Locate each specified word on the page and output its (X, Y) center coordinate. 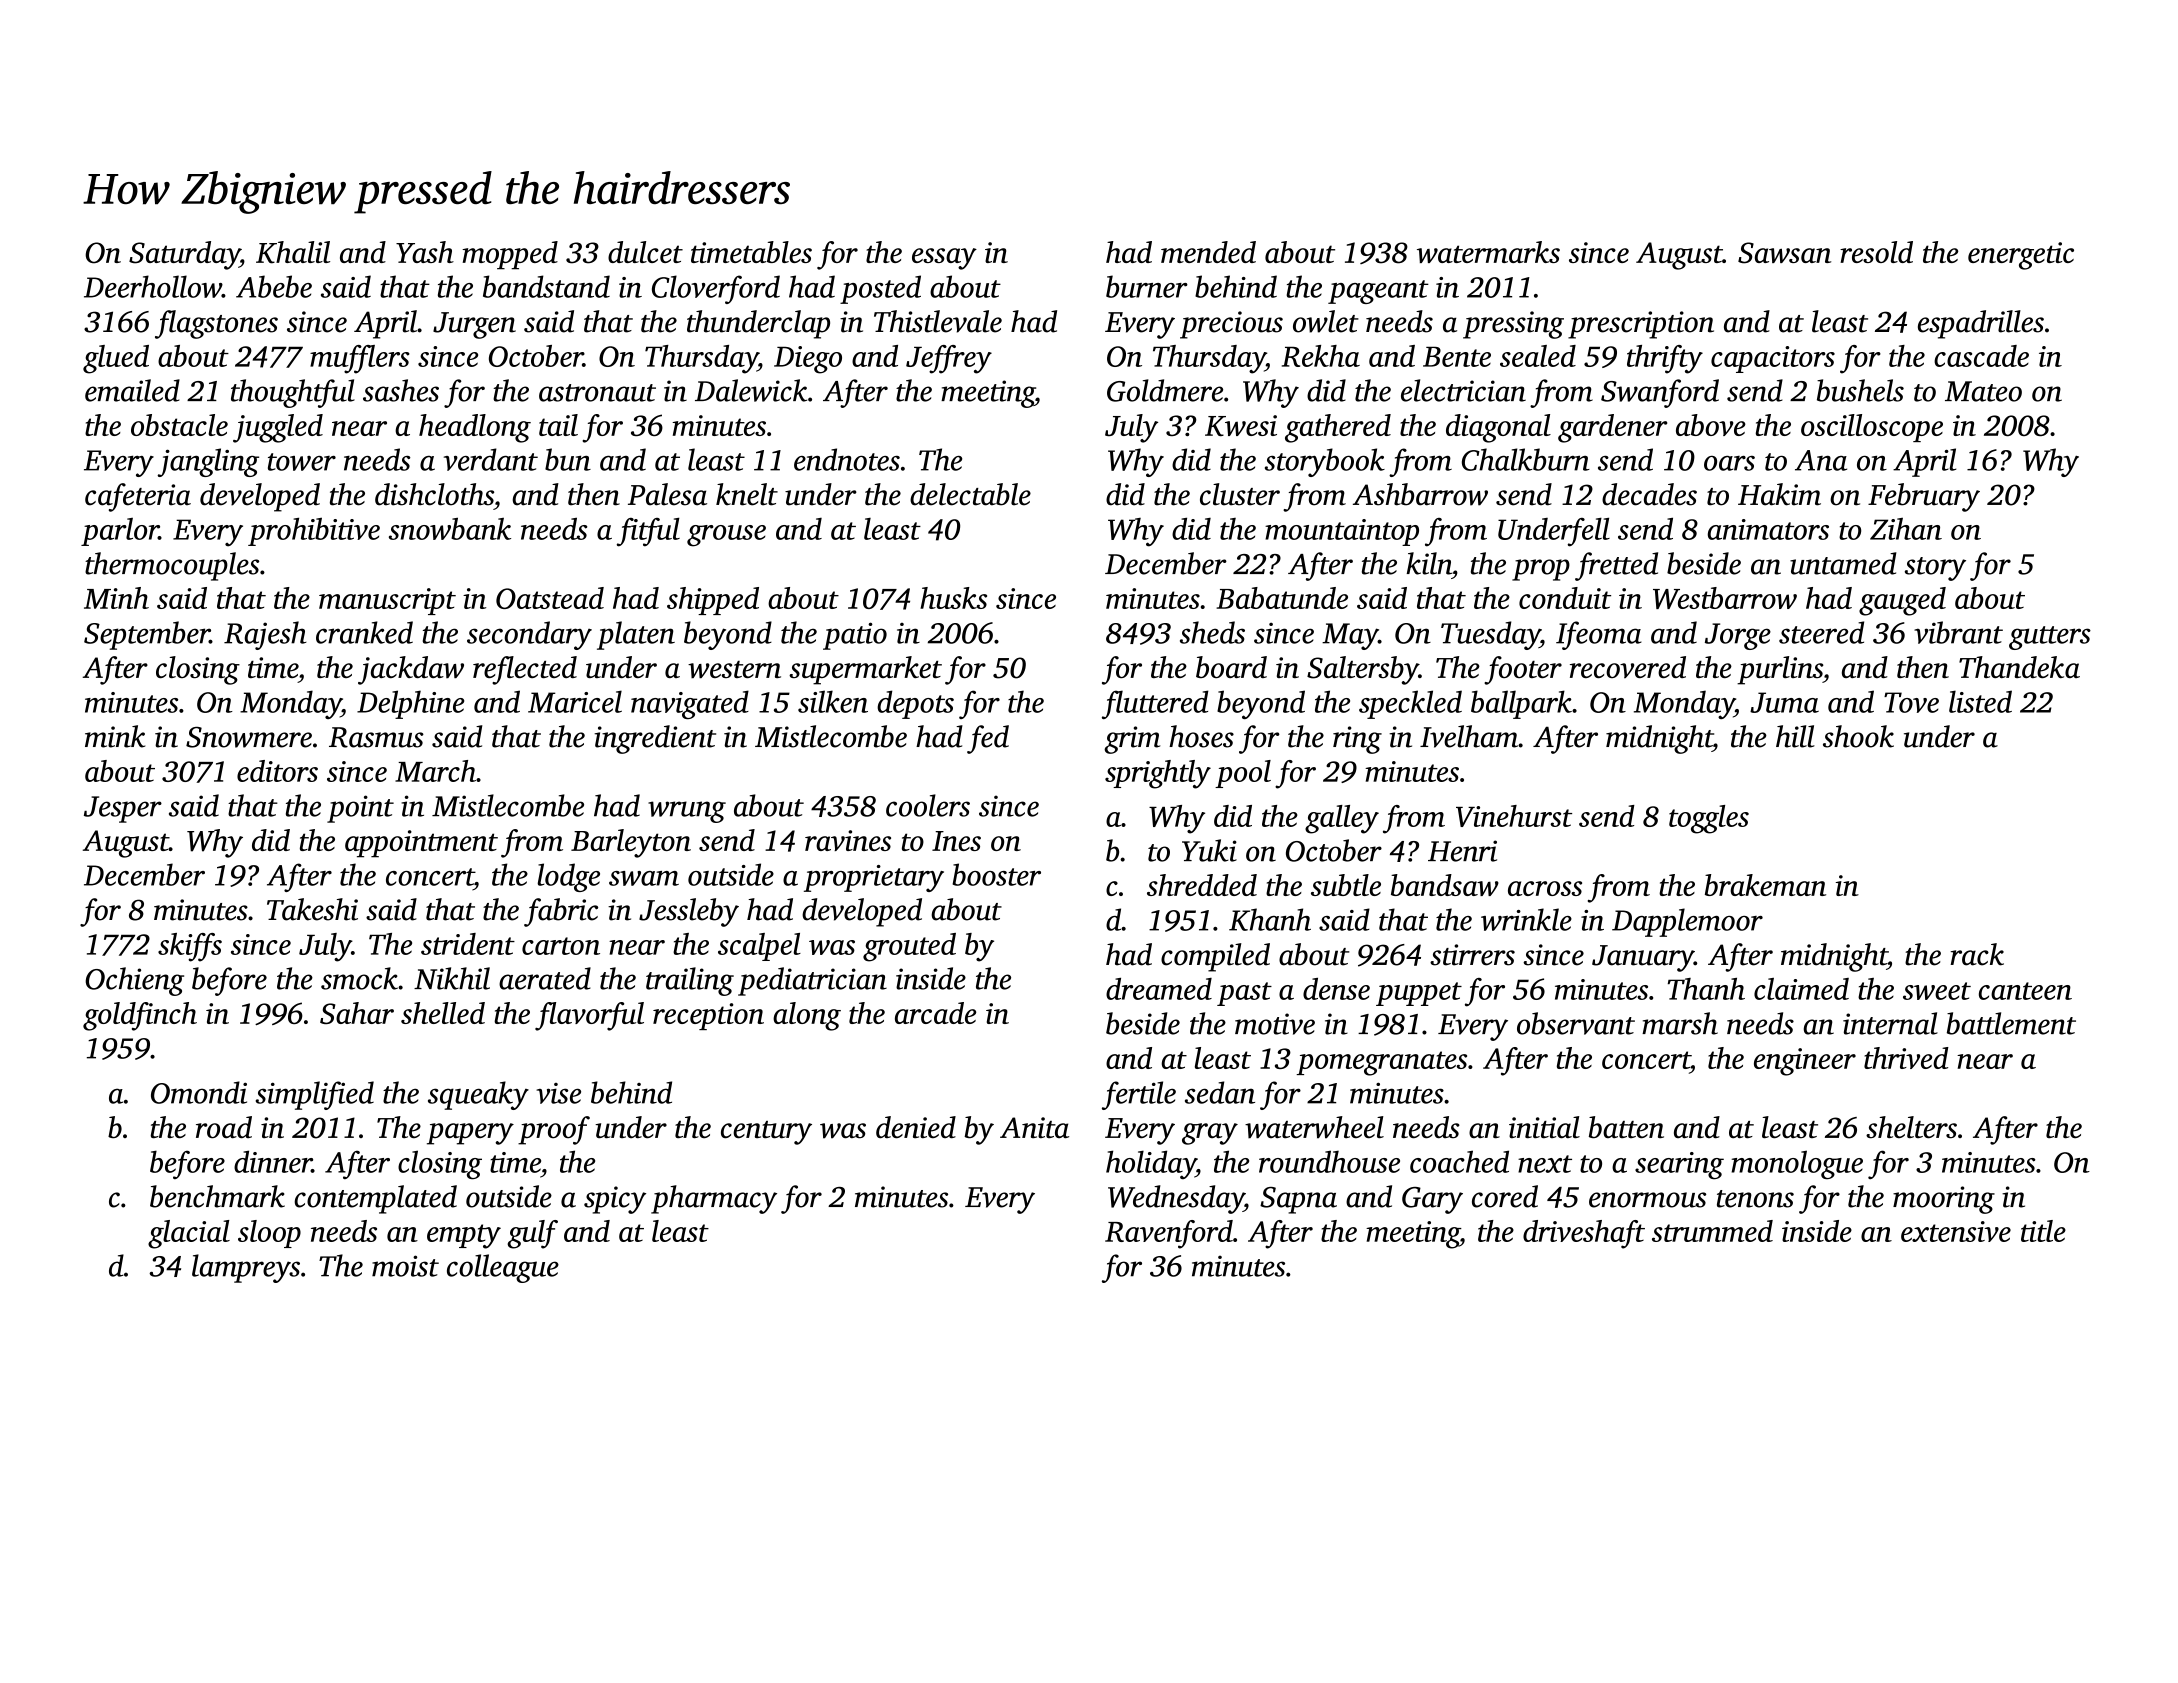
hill (1795, 736)
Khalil (293, 252)
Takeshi (312, 909)
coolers (928, 805)
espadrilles (1981, 324)
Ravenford (1169, 1234)
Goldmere (1165, 390)
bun (568, 459)
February (1924, 497)
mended (1208, 252)
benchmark (217, 1196)
